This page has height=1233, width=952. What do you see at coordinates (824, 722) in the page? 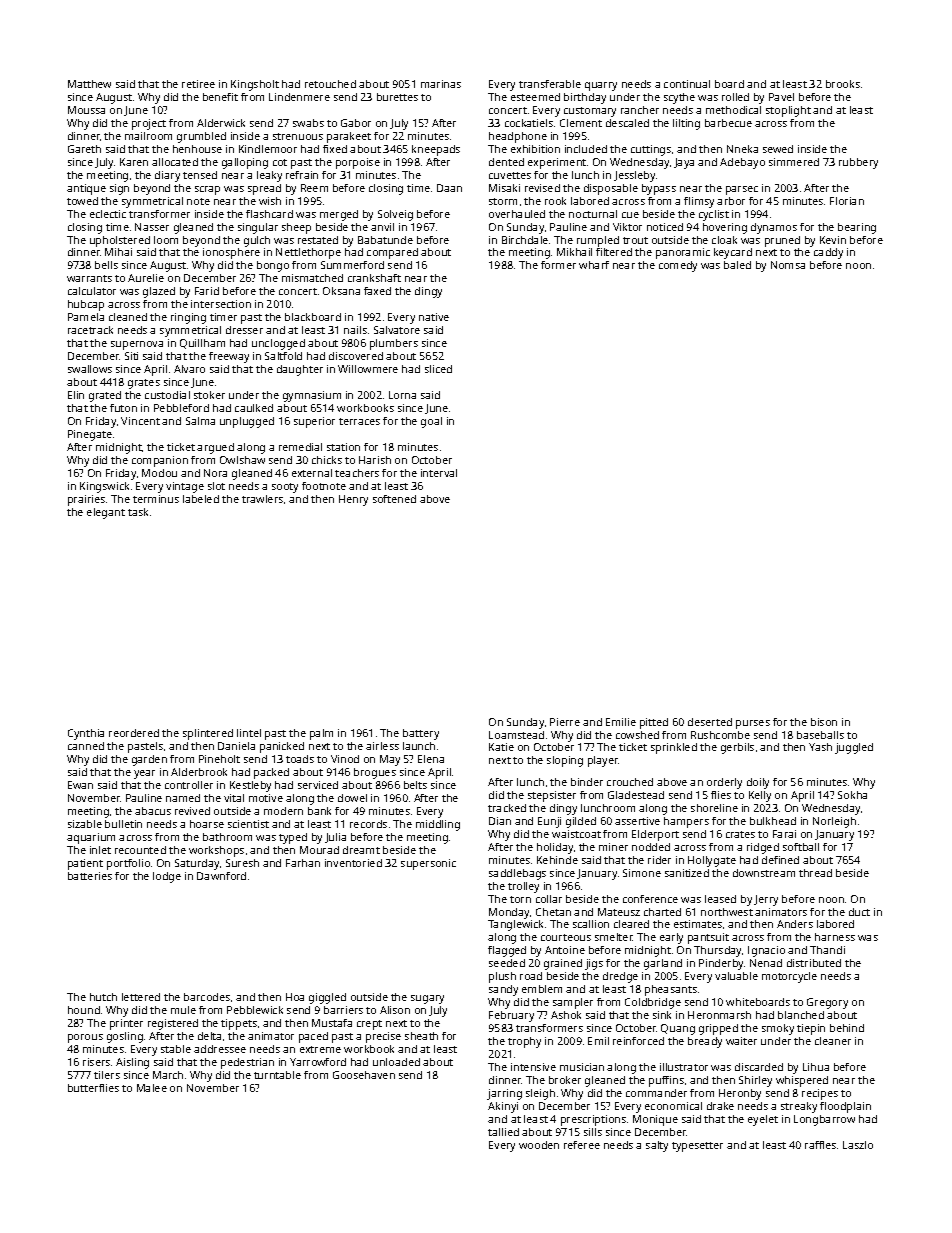
I see `bison` at bounding box center [824, 722].
